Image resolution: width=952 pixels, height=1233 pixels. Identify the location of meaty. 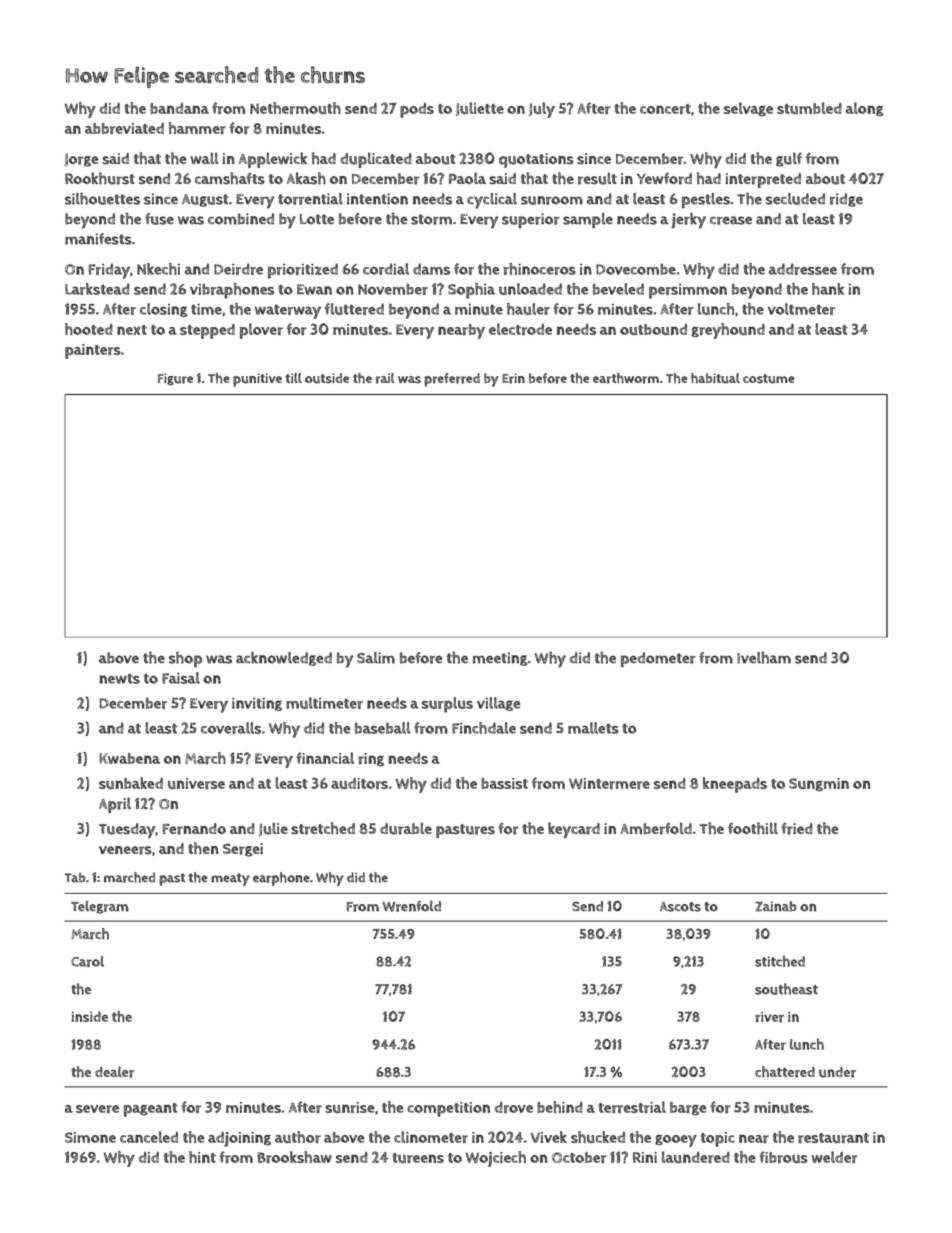
(230, 879).
